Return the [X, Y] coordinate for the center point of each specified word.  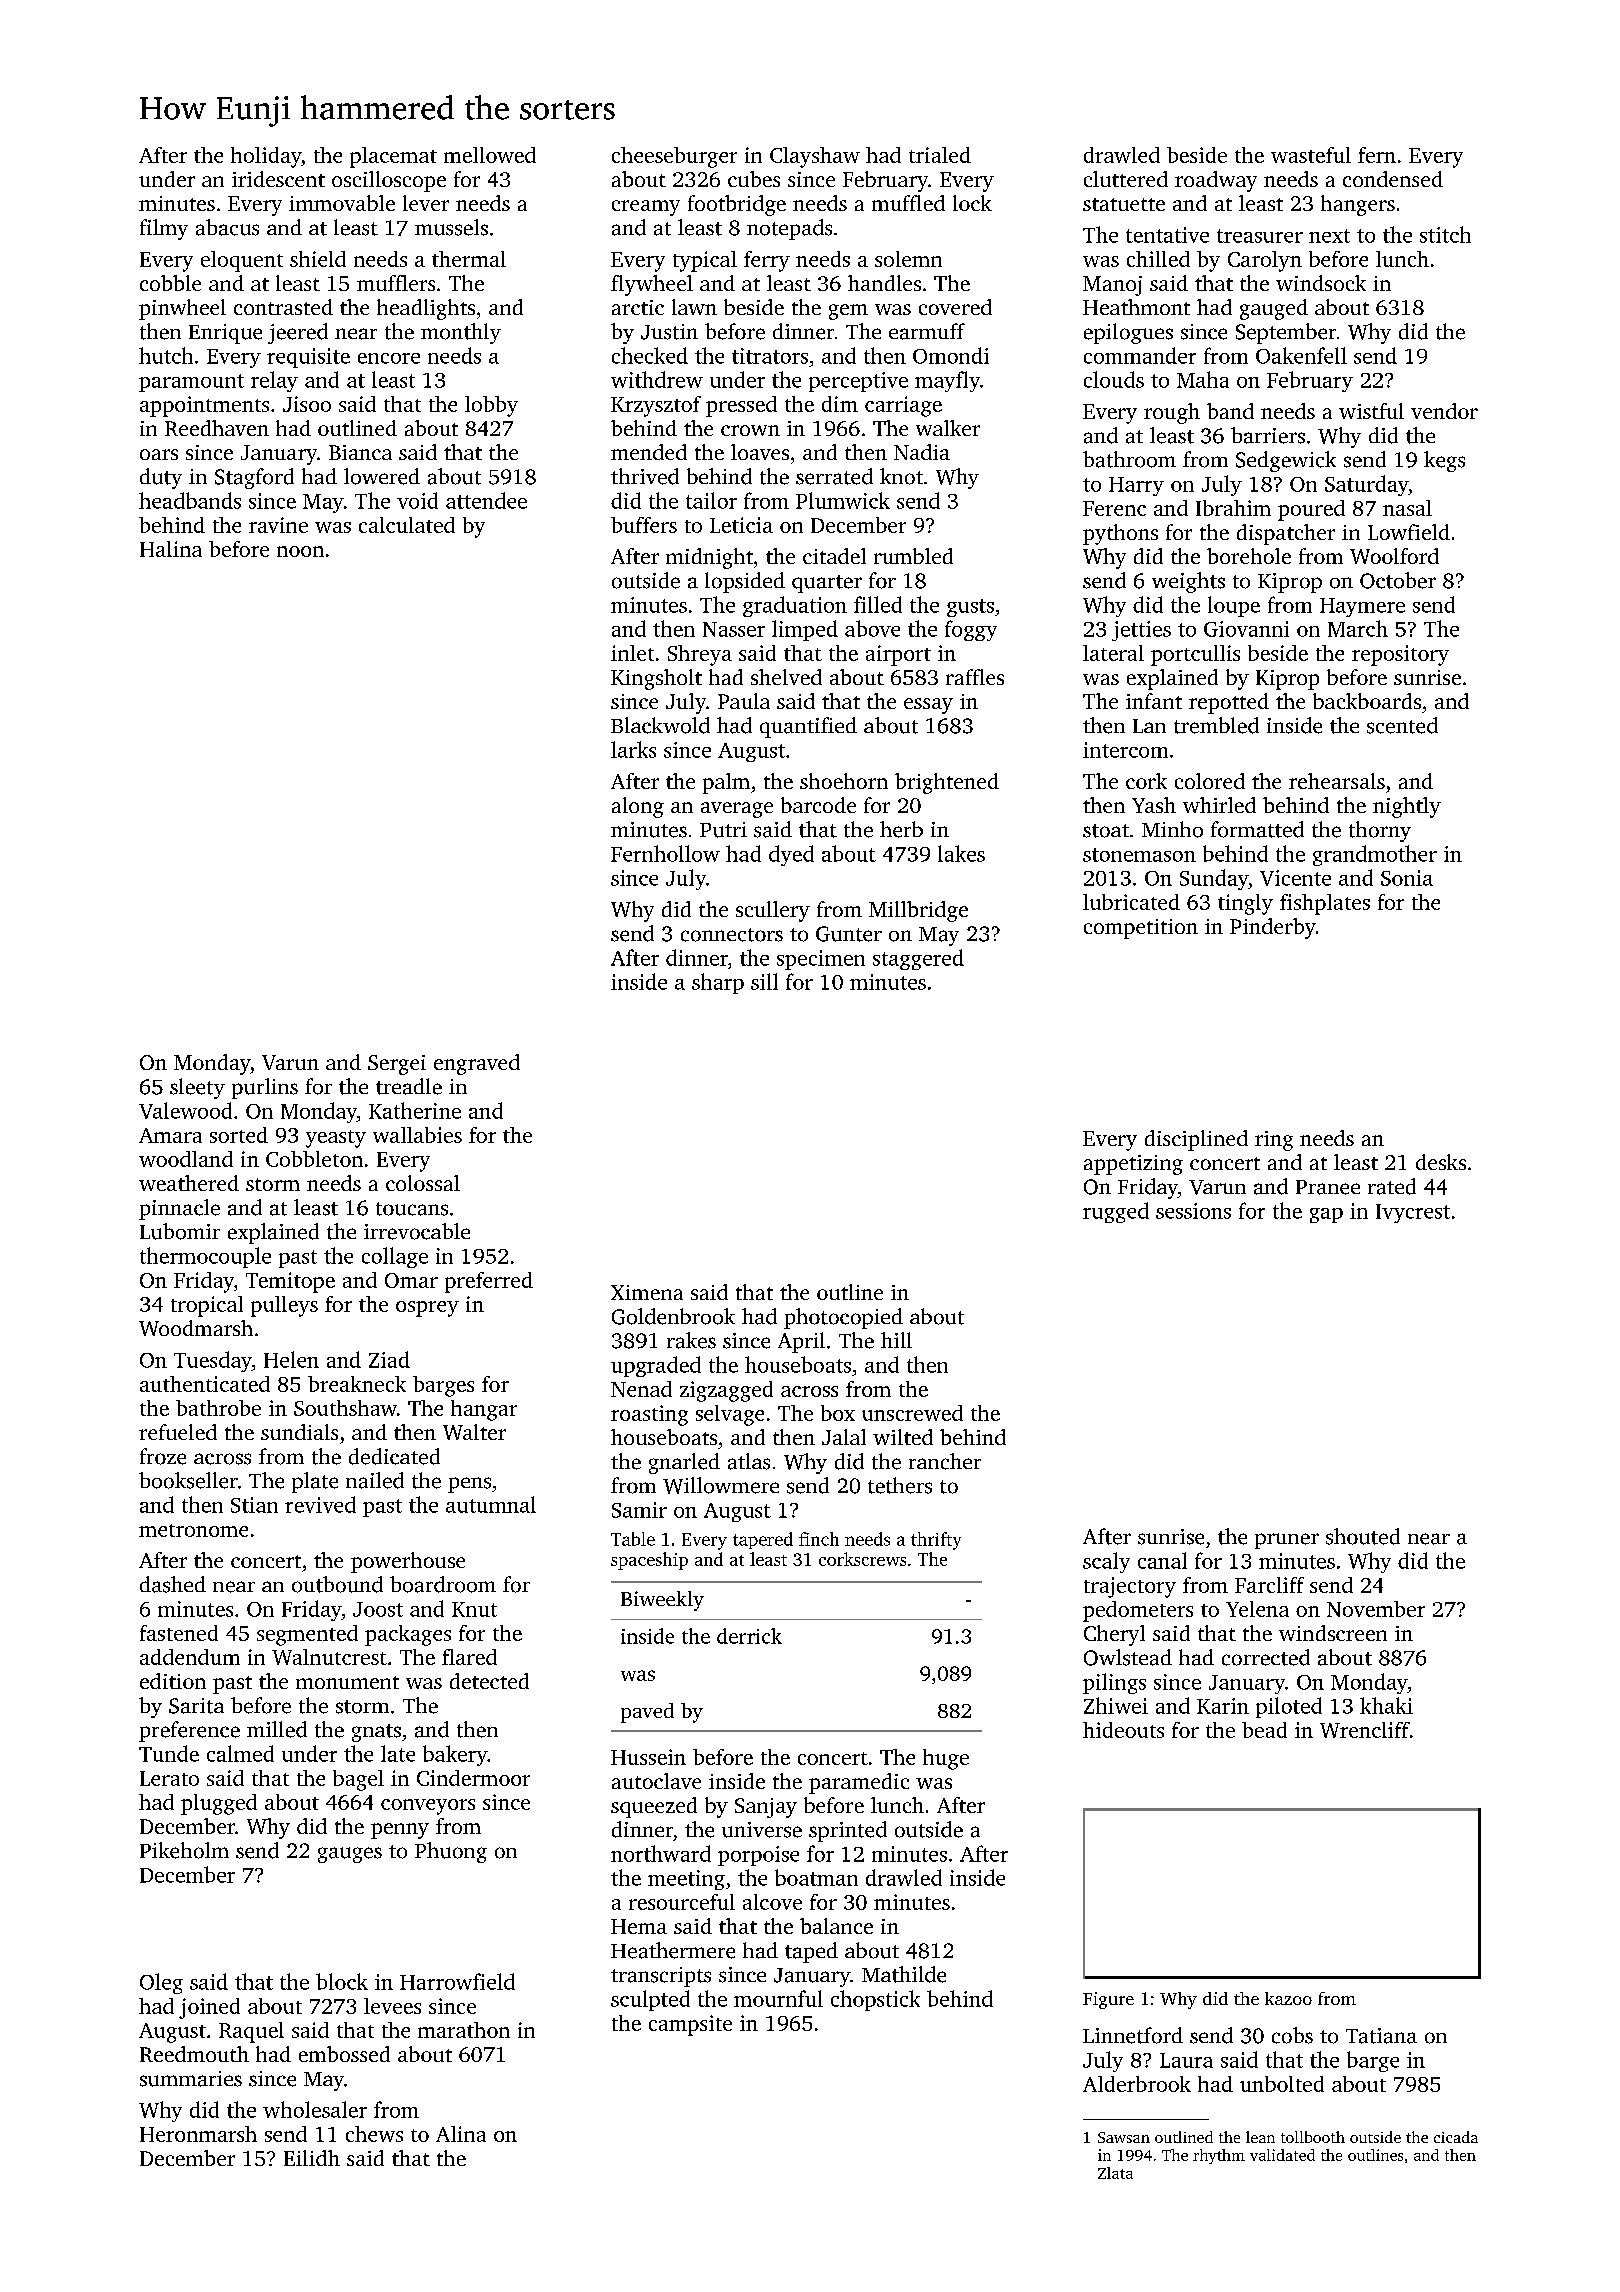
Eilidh [312, 2158]
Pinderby [1273, 928]
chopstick [875, 2000]
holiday [266, 157]
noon [300, 551]
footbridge [737, 205]
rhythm [1219, 2156]
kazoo [1288, 1998]
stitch [1445, 234]
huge [946, 1759]
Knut [474, 1609]
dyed [791, 855]
